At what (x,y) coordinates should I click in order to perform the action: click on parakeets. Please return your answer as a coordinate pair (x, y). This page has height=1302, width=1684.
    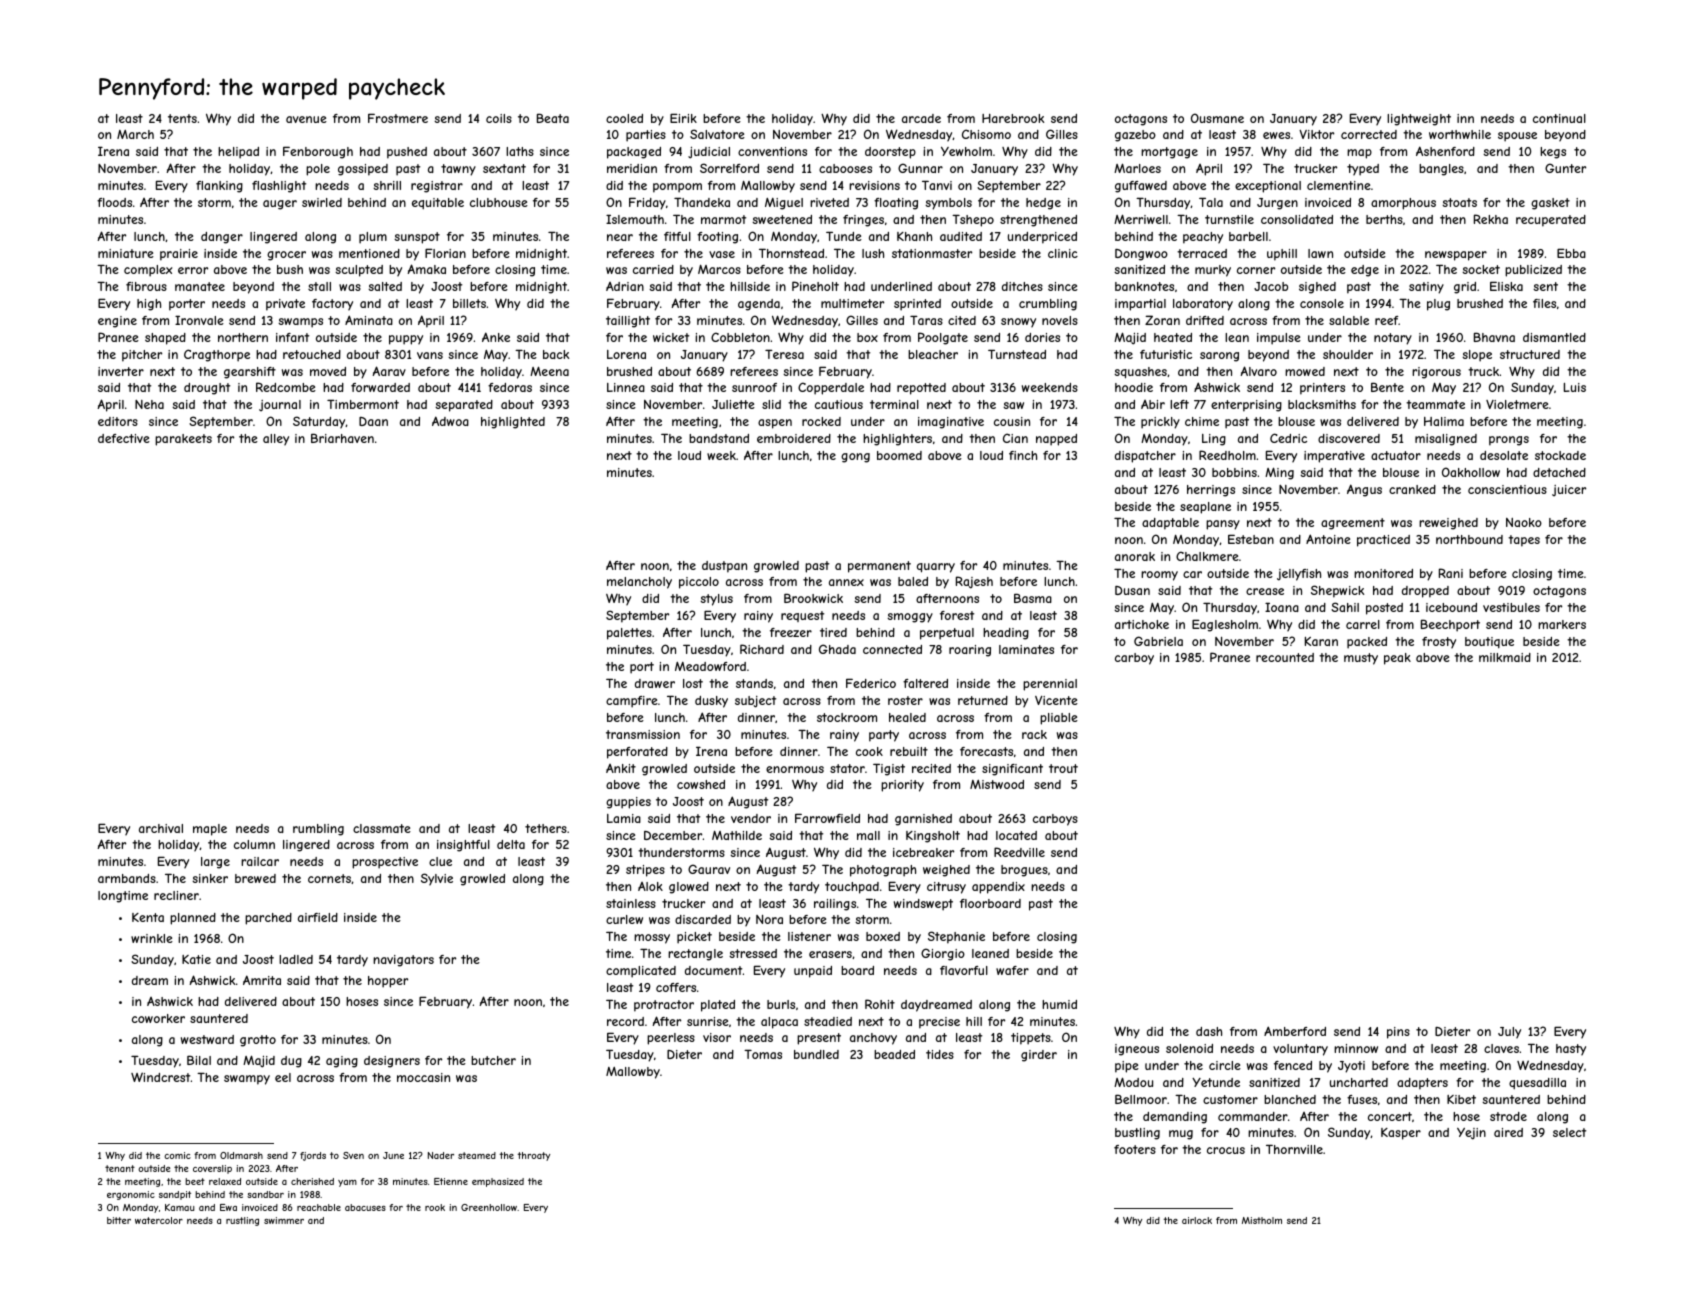
    Looking at the image, I should click on (183, 440).
